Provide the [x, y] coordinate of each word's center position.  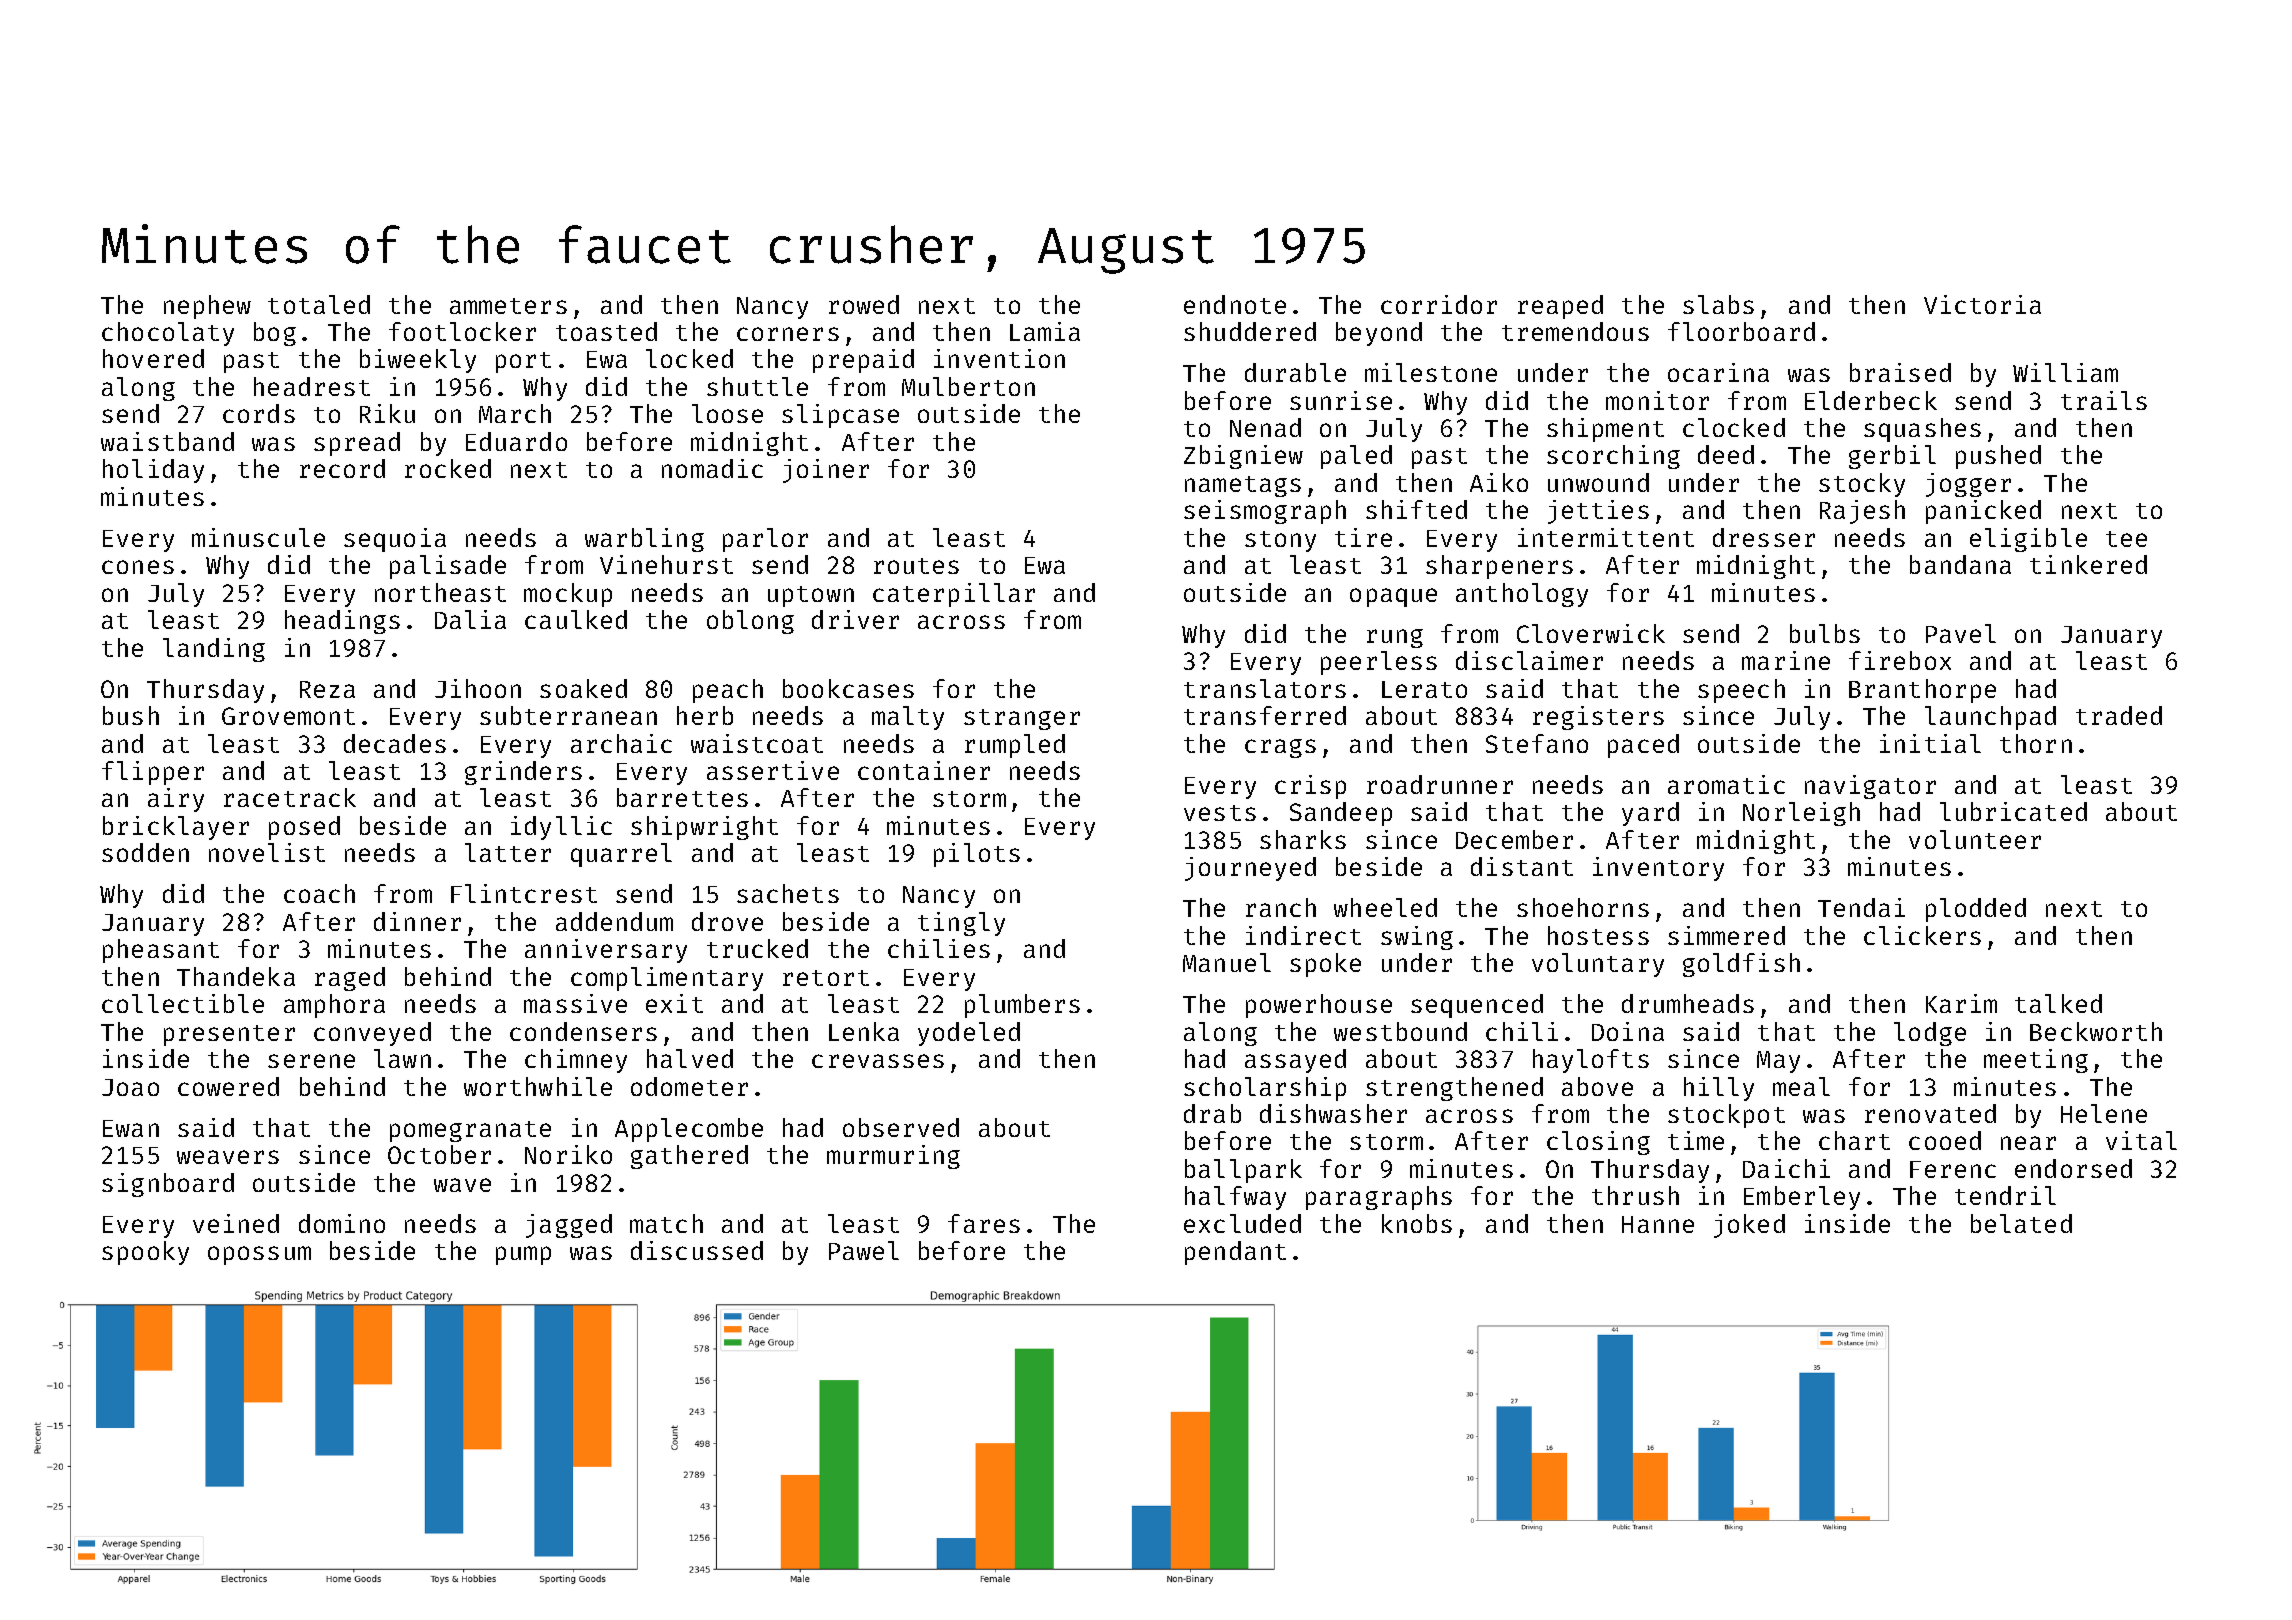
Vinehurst [666, 564]
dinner [417, 921]
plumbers [1022, 1006]
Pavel [1961, 633]
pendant [1235, 1253]
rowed [864, 304]
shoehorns [1583, 907]
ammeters [508, 306]
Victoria [1982, 304]
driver [855, 619]
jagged [569, 1226]
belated [2021, 1223]
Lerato [1424, 689]
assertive [773, 770]
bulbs [1825, 633]
